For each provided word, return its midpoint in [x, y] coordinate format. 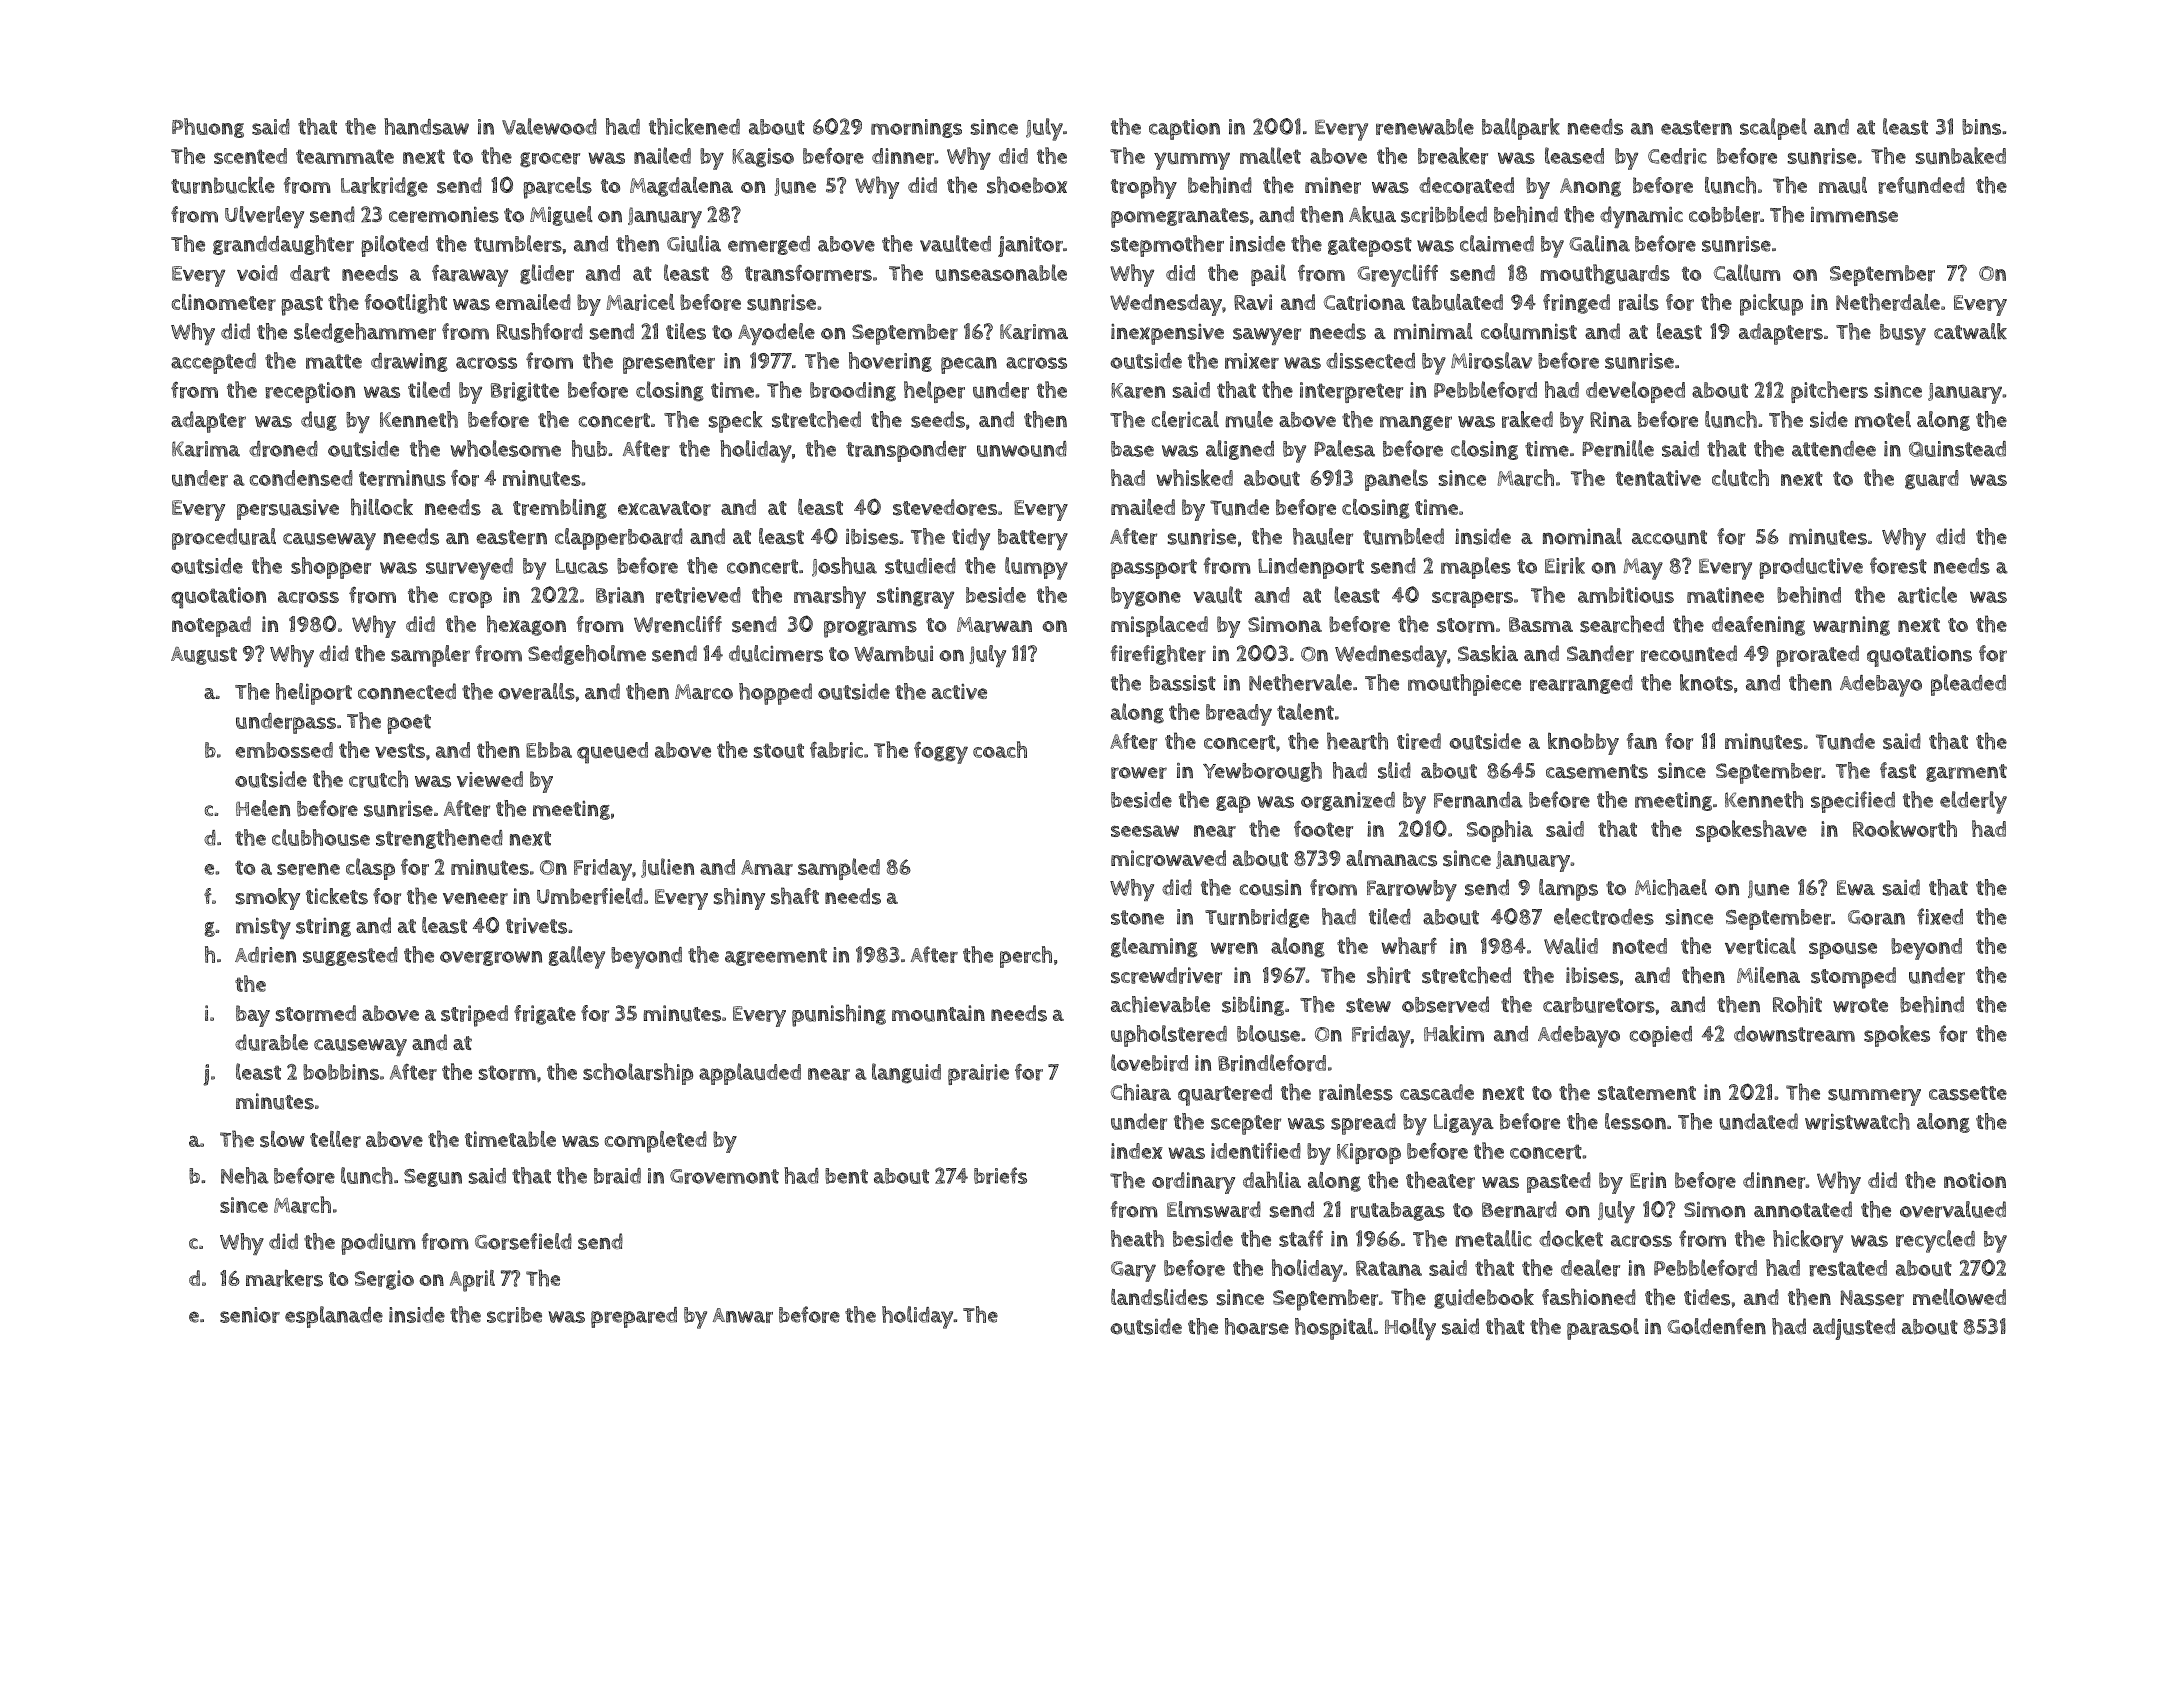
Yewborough [1262, 772]
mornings [916, 128]
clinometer [224, 302]
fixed [1940, 916]
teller [335, 1139]
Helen [263, 808]
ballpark [1521, 129]
